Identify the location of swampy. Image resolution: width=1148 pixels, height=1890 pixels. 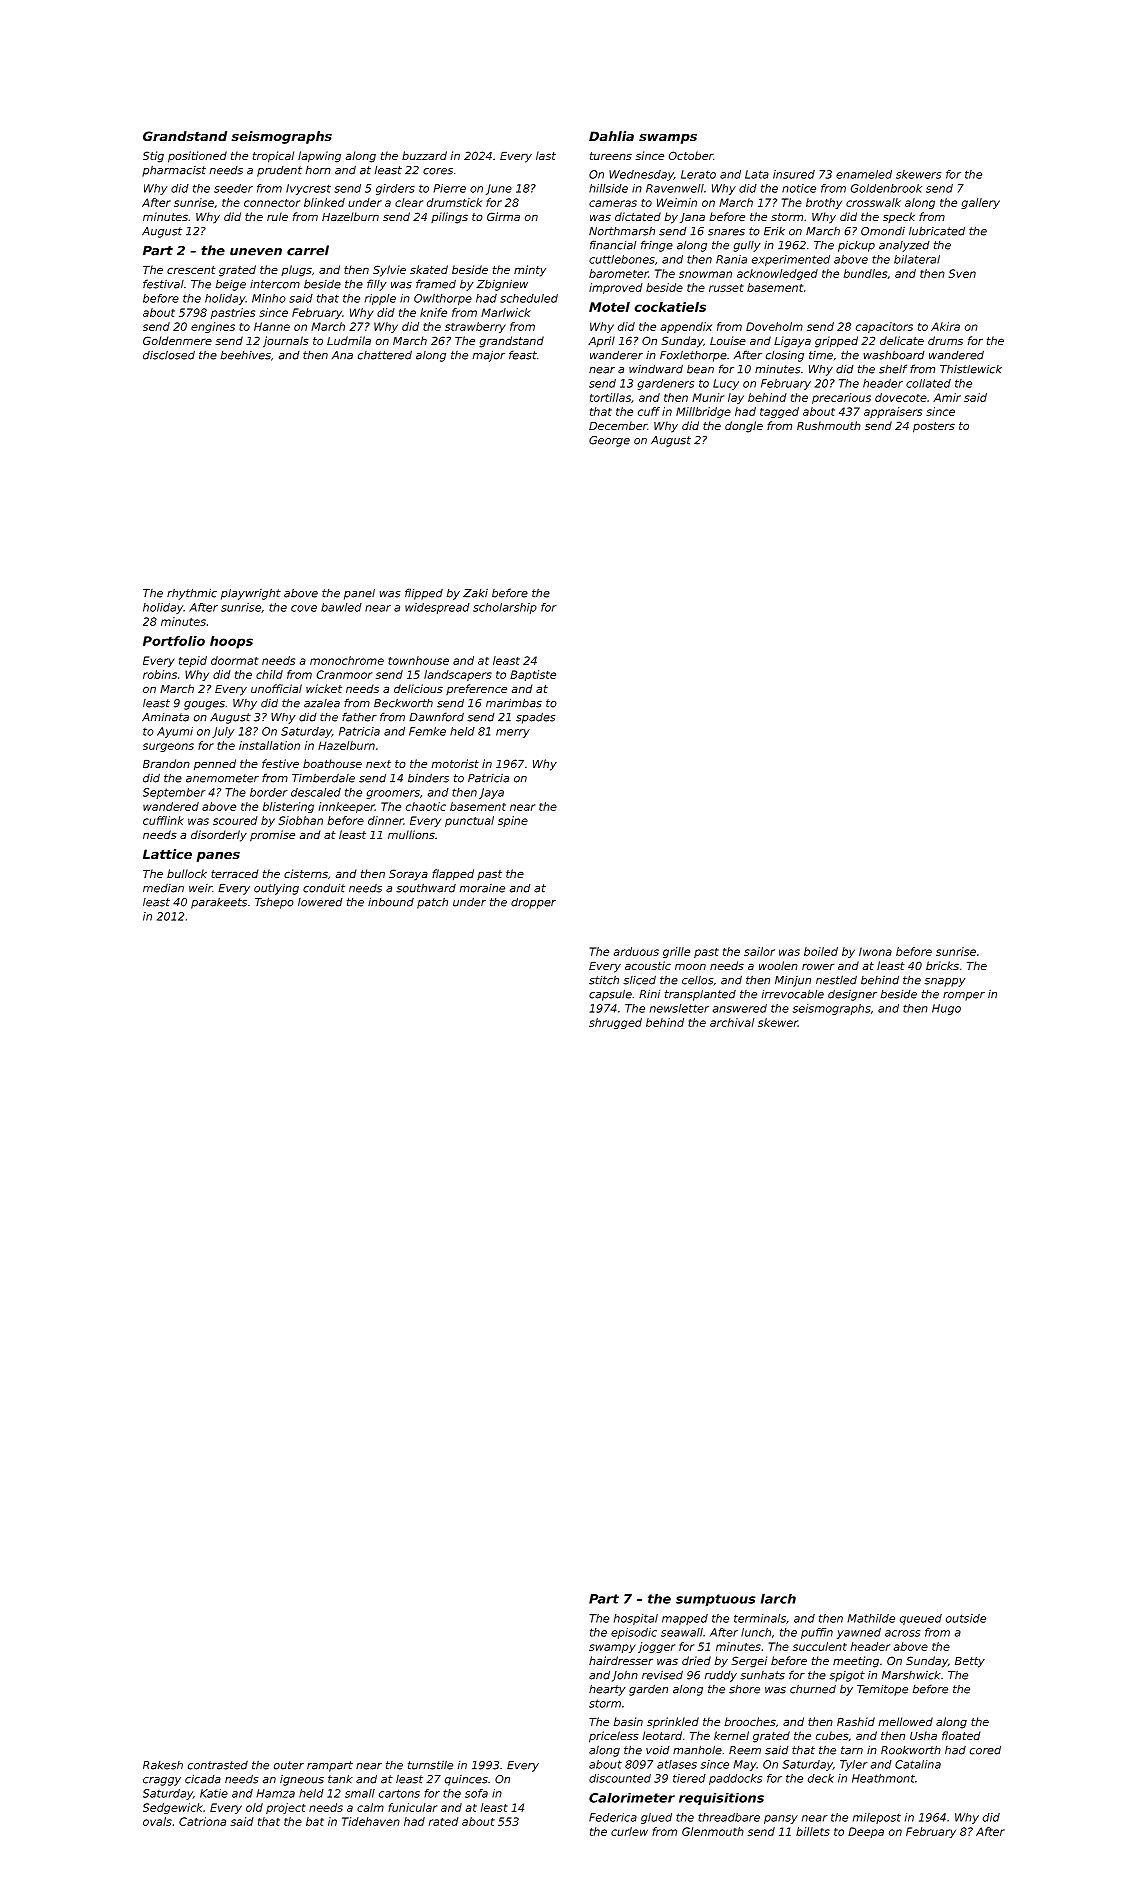
(612, 1648).
